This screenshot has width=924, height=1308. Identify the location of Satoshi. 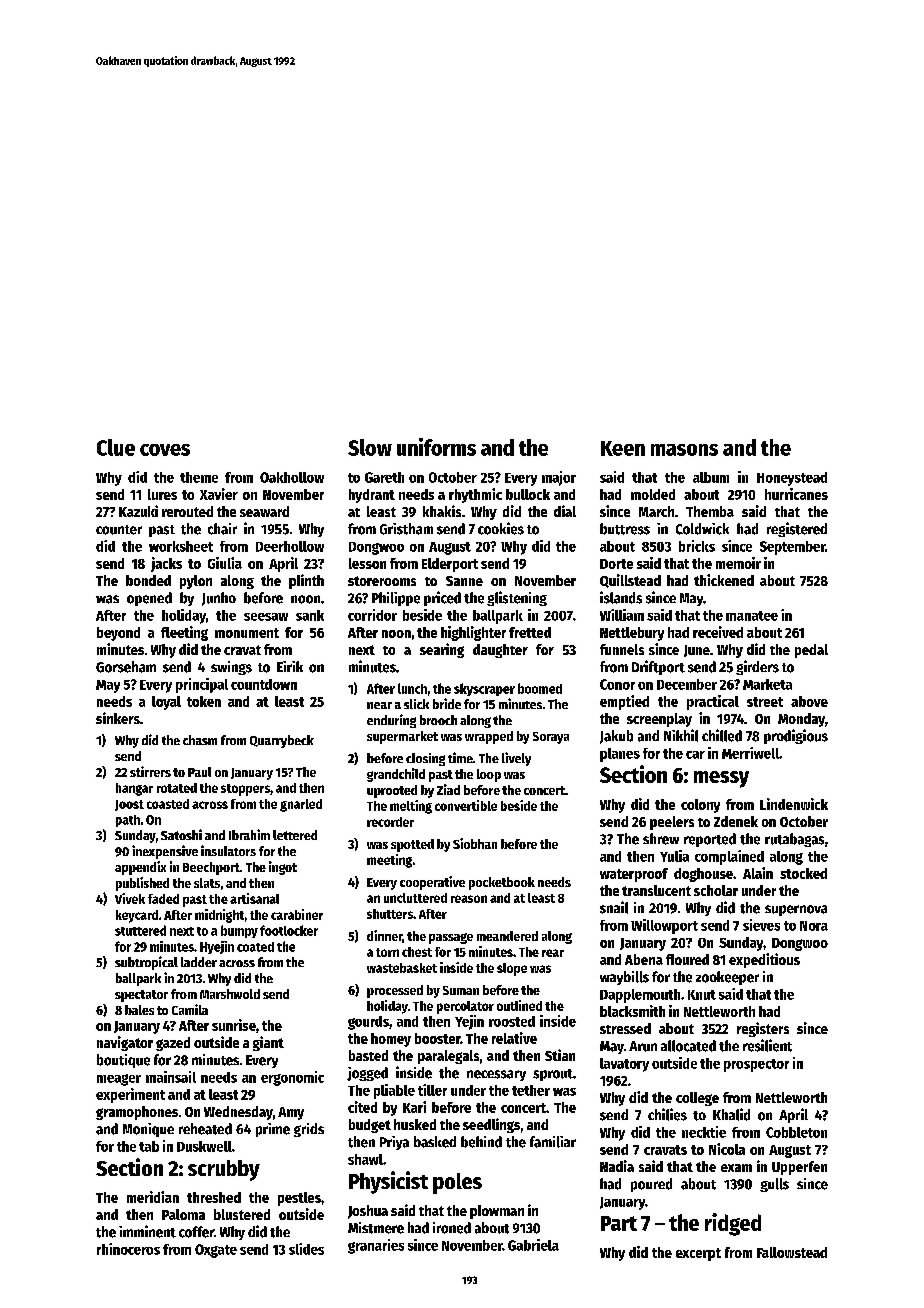
(181, 834).
